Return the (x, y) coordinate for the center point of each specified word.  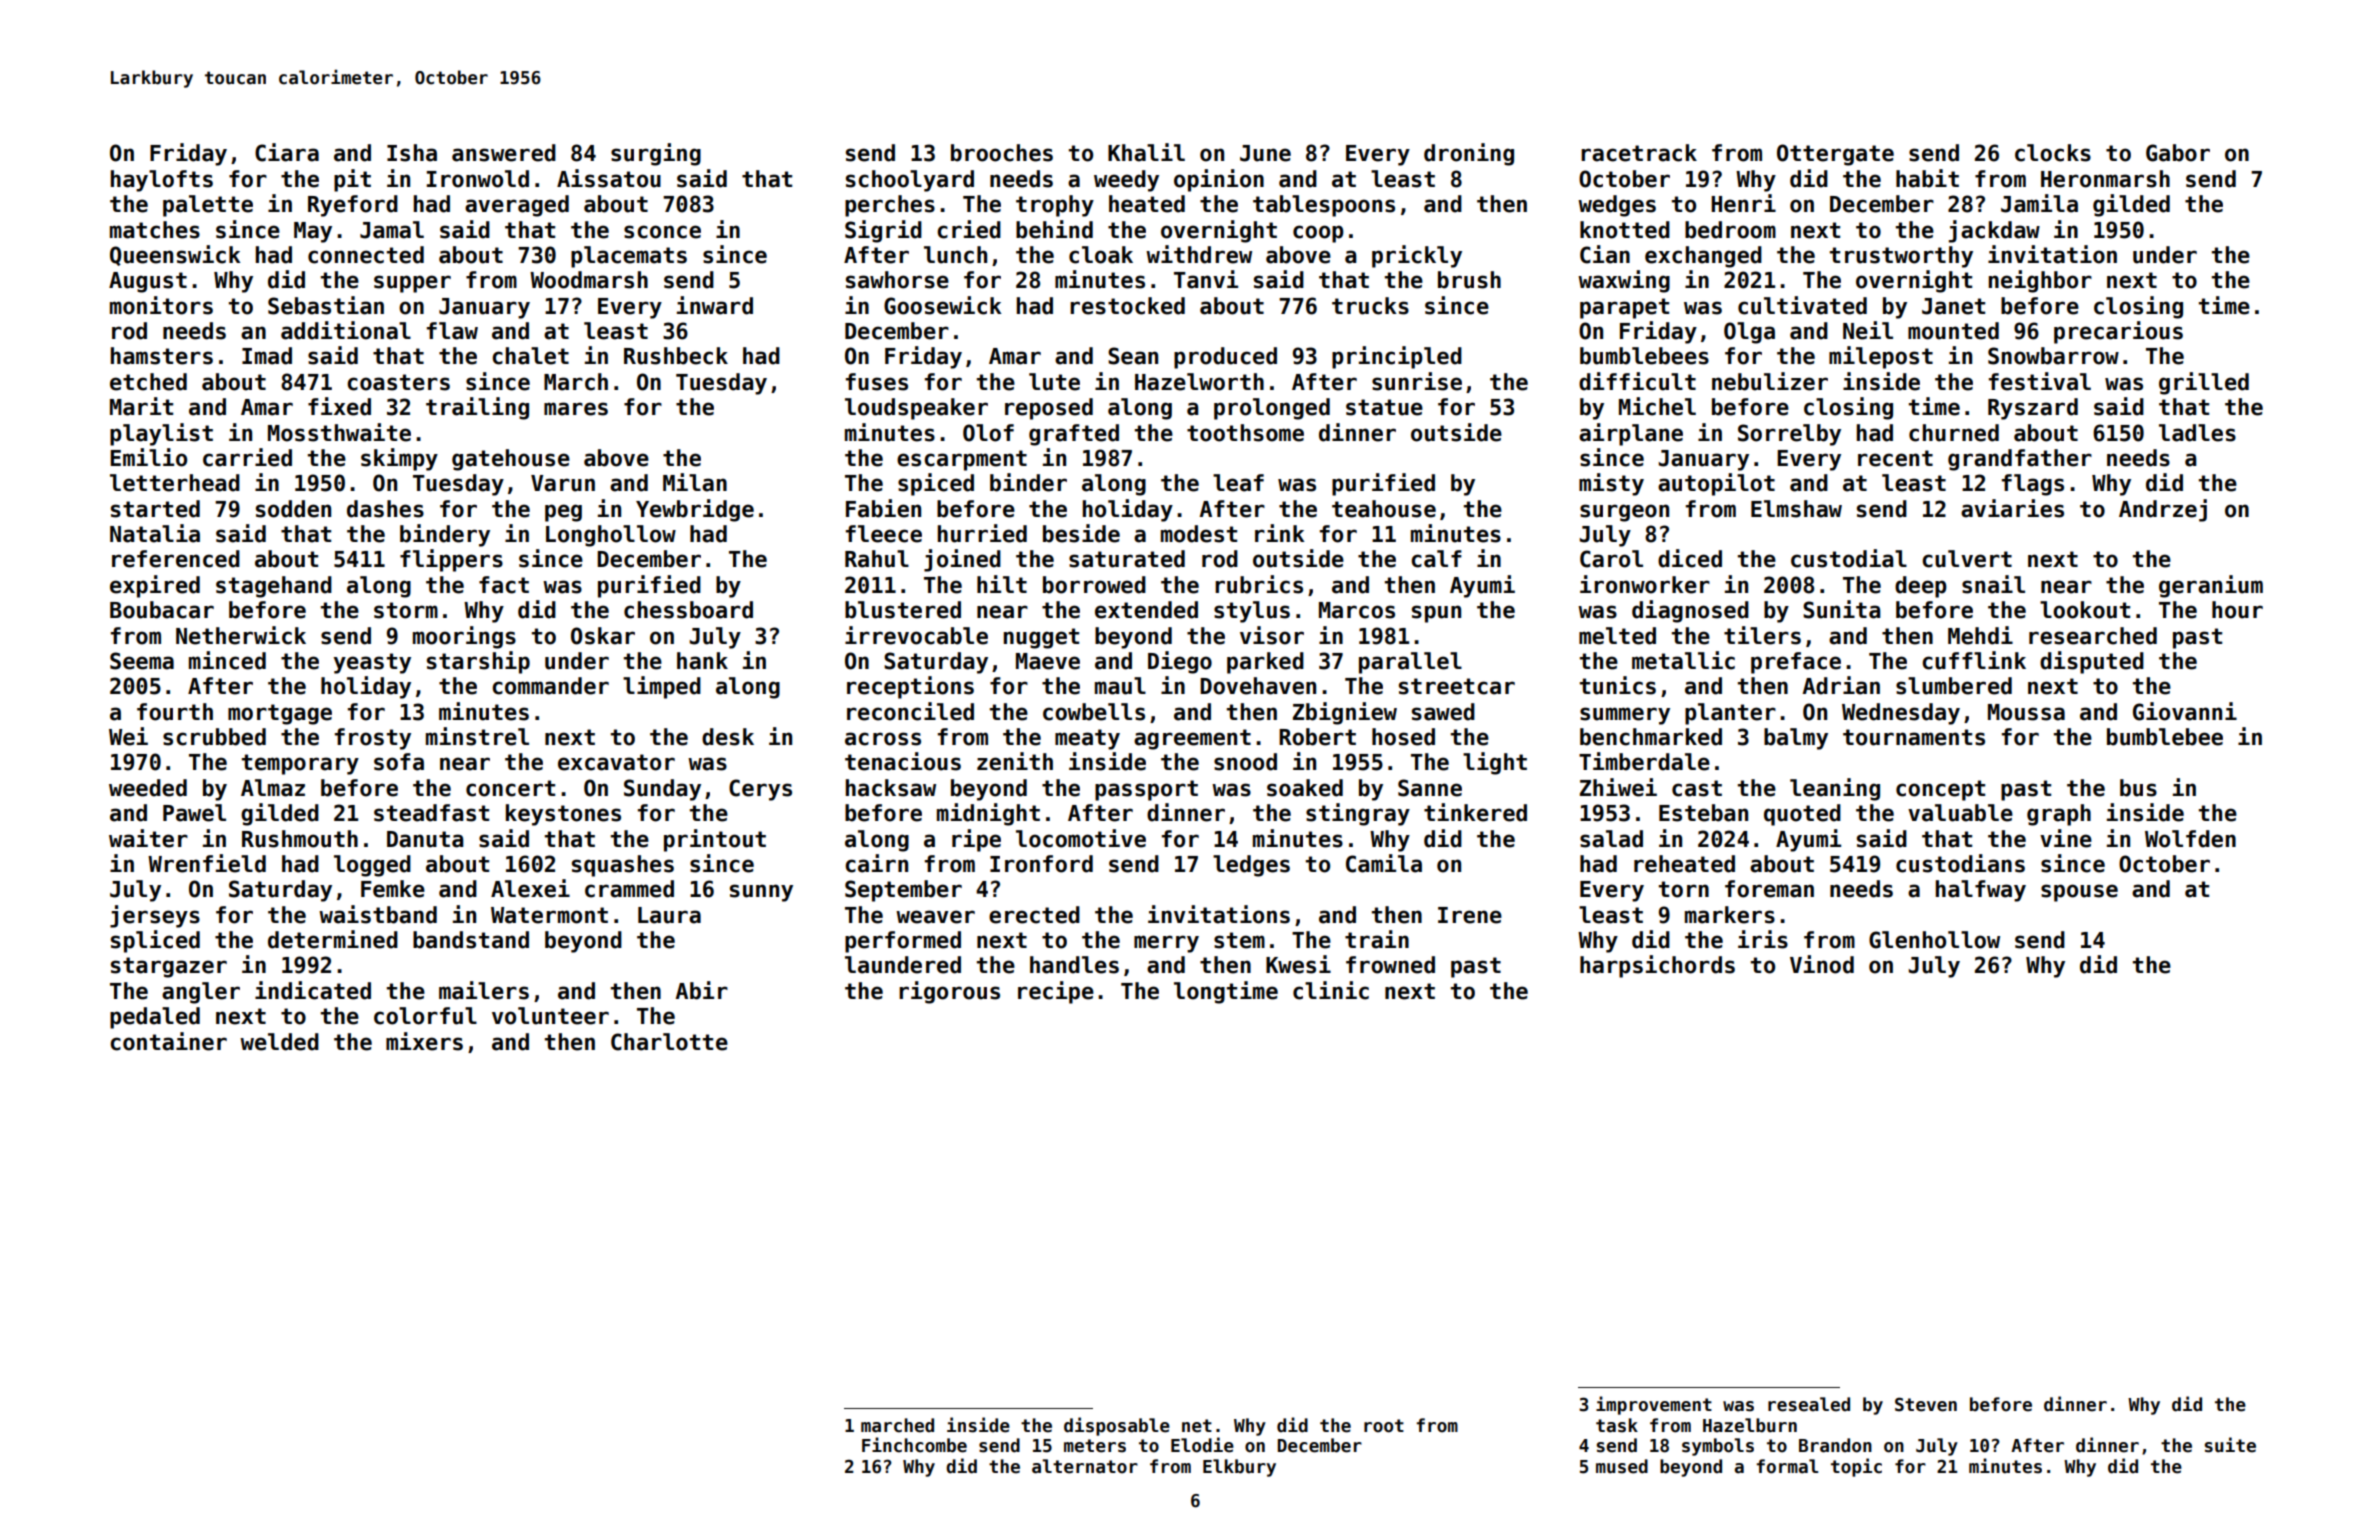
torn (1684, 889)
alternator (1085, 1466)
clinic (1331, 990)
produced (1225, 358)
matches (155, 230)
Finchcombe (914, 1445)
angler (201, 993)
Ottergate (1835, 155)
